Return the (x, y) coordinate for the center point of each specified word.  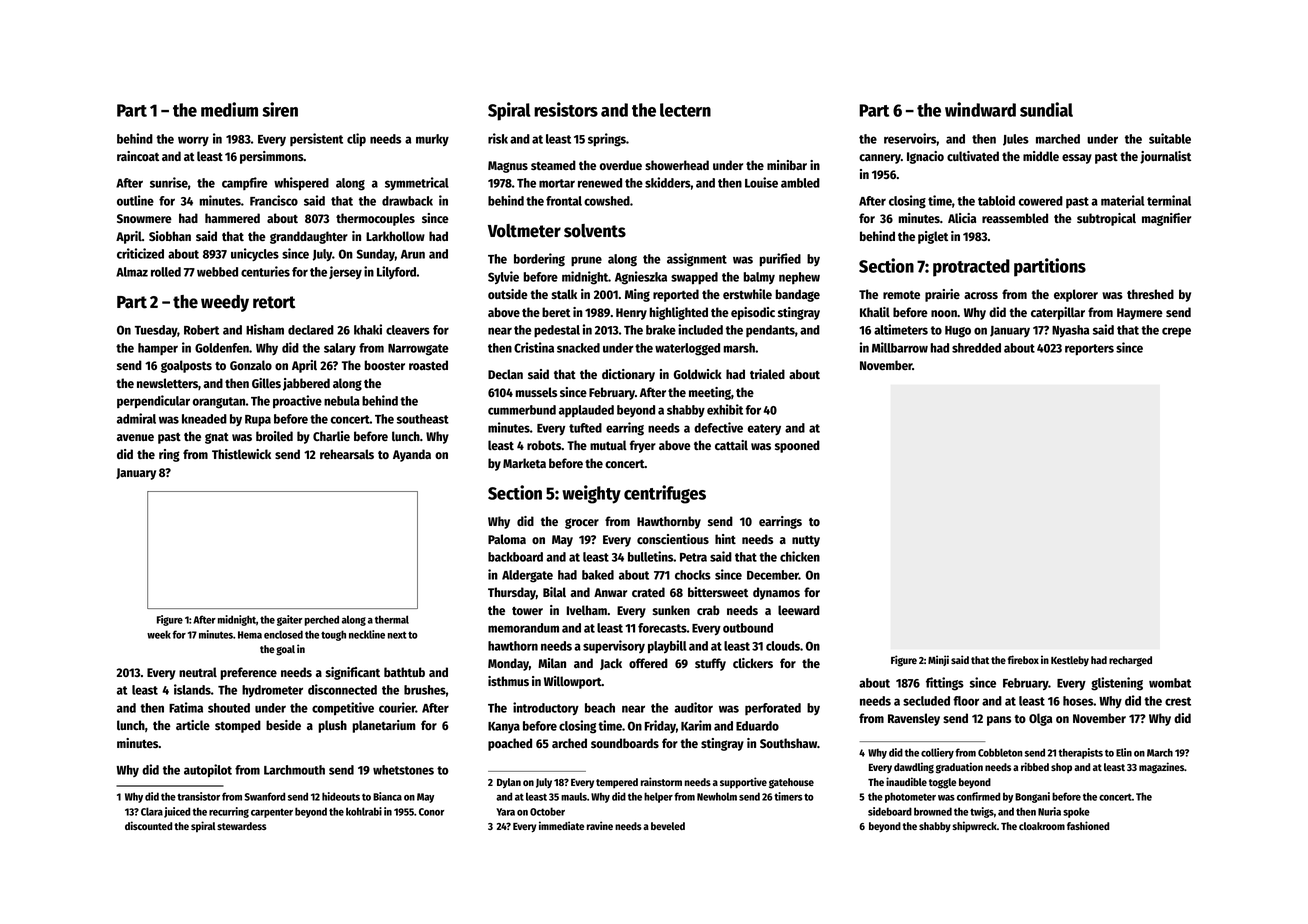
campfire (245, 183)
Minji (938, 660)
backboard (515, 557)
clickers (753, 663)
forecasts (662, 628)
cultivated (973, 156)
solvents (595, 231)
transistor (198, 796)
